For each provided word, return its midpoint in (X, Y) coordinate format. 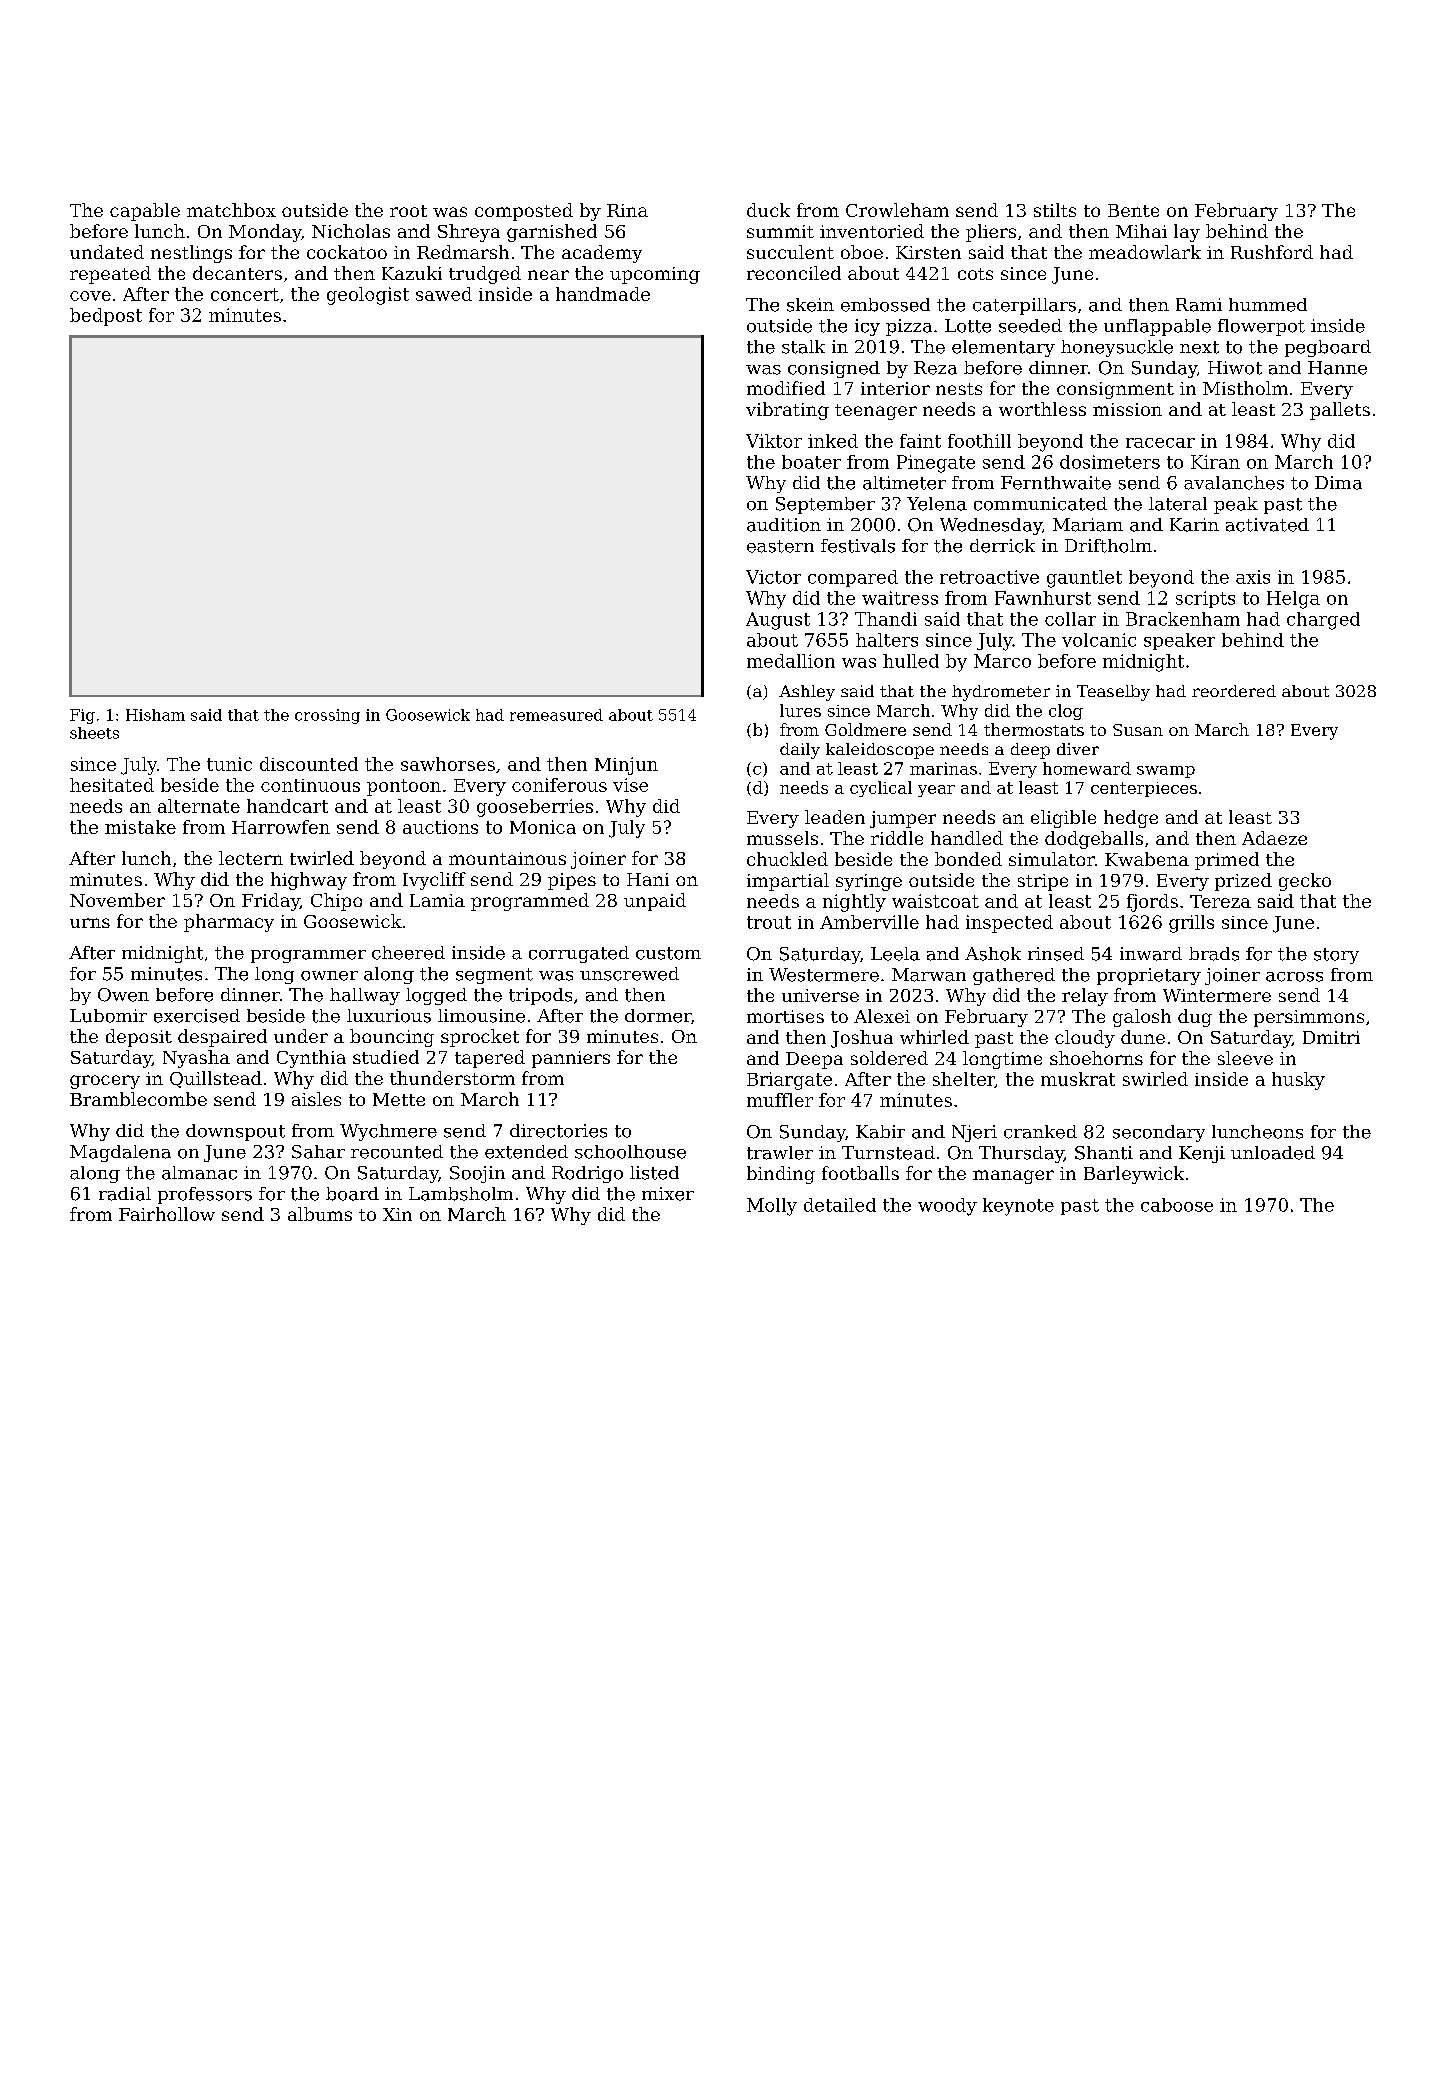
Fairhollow (167, 1214)
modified (786, 388)
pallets (1340, 411)
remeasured (556, 715)
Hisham (155, 715)
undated (107, 252)
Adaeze (1274, 838)
